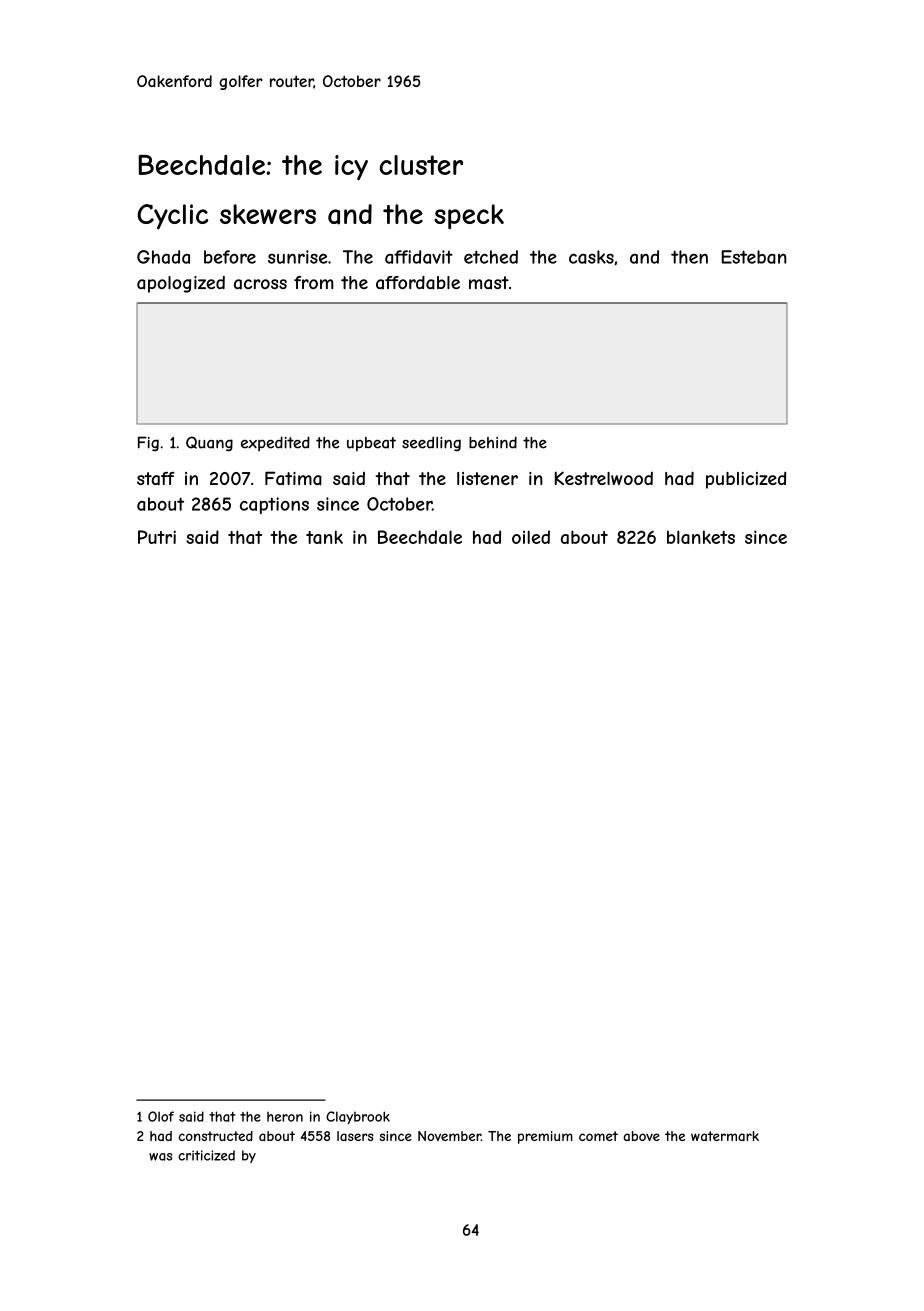  Describe the element at coordinates (754, 257) in the image. I see `Esteban` at that location.
